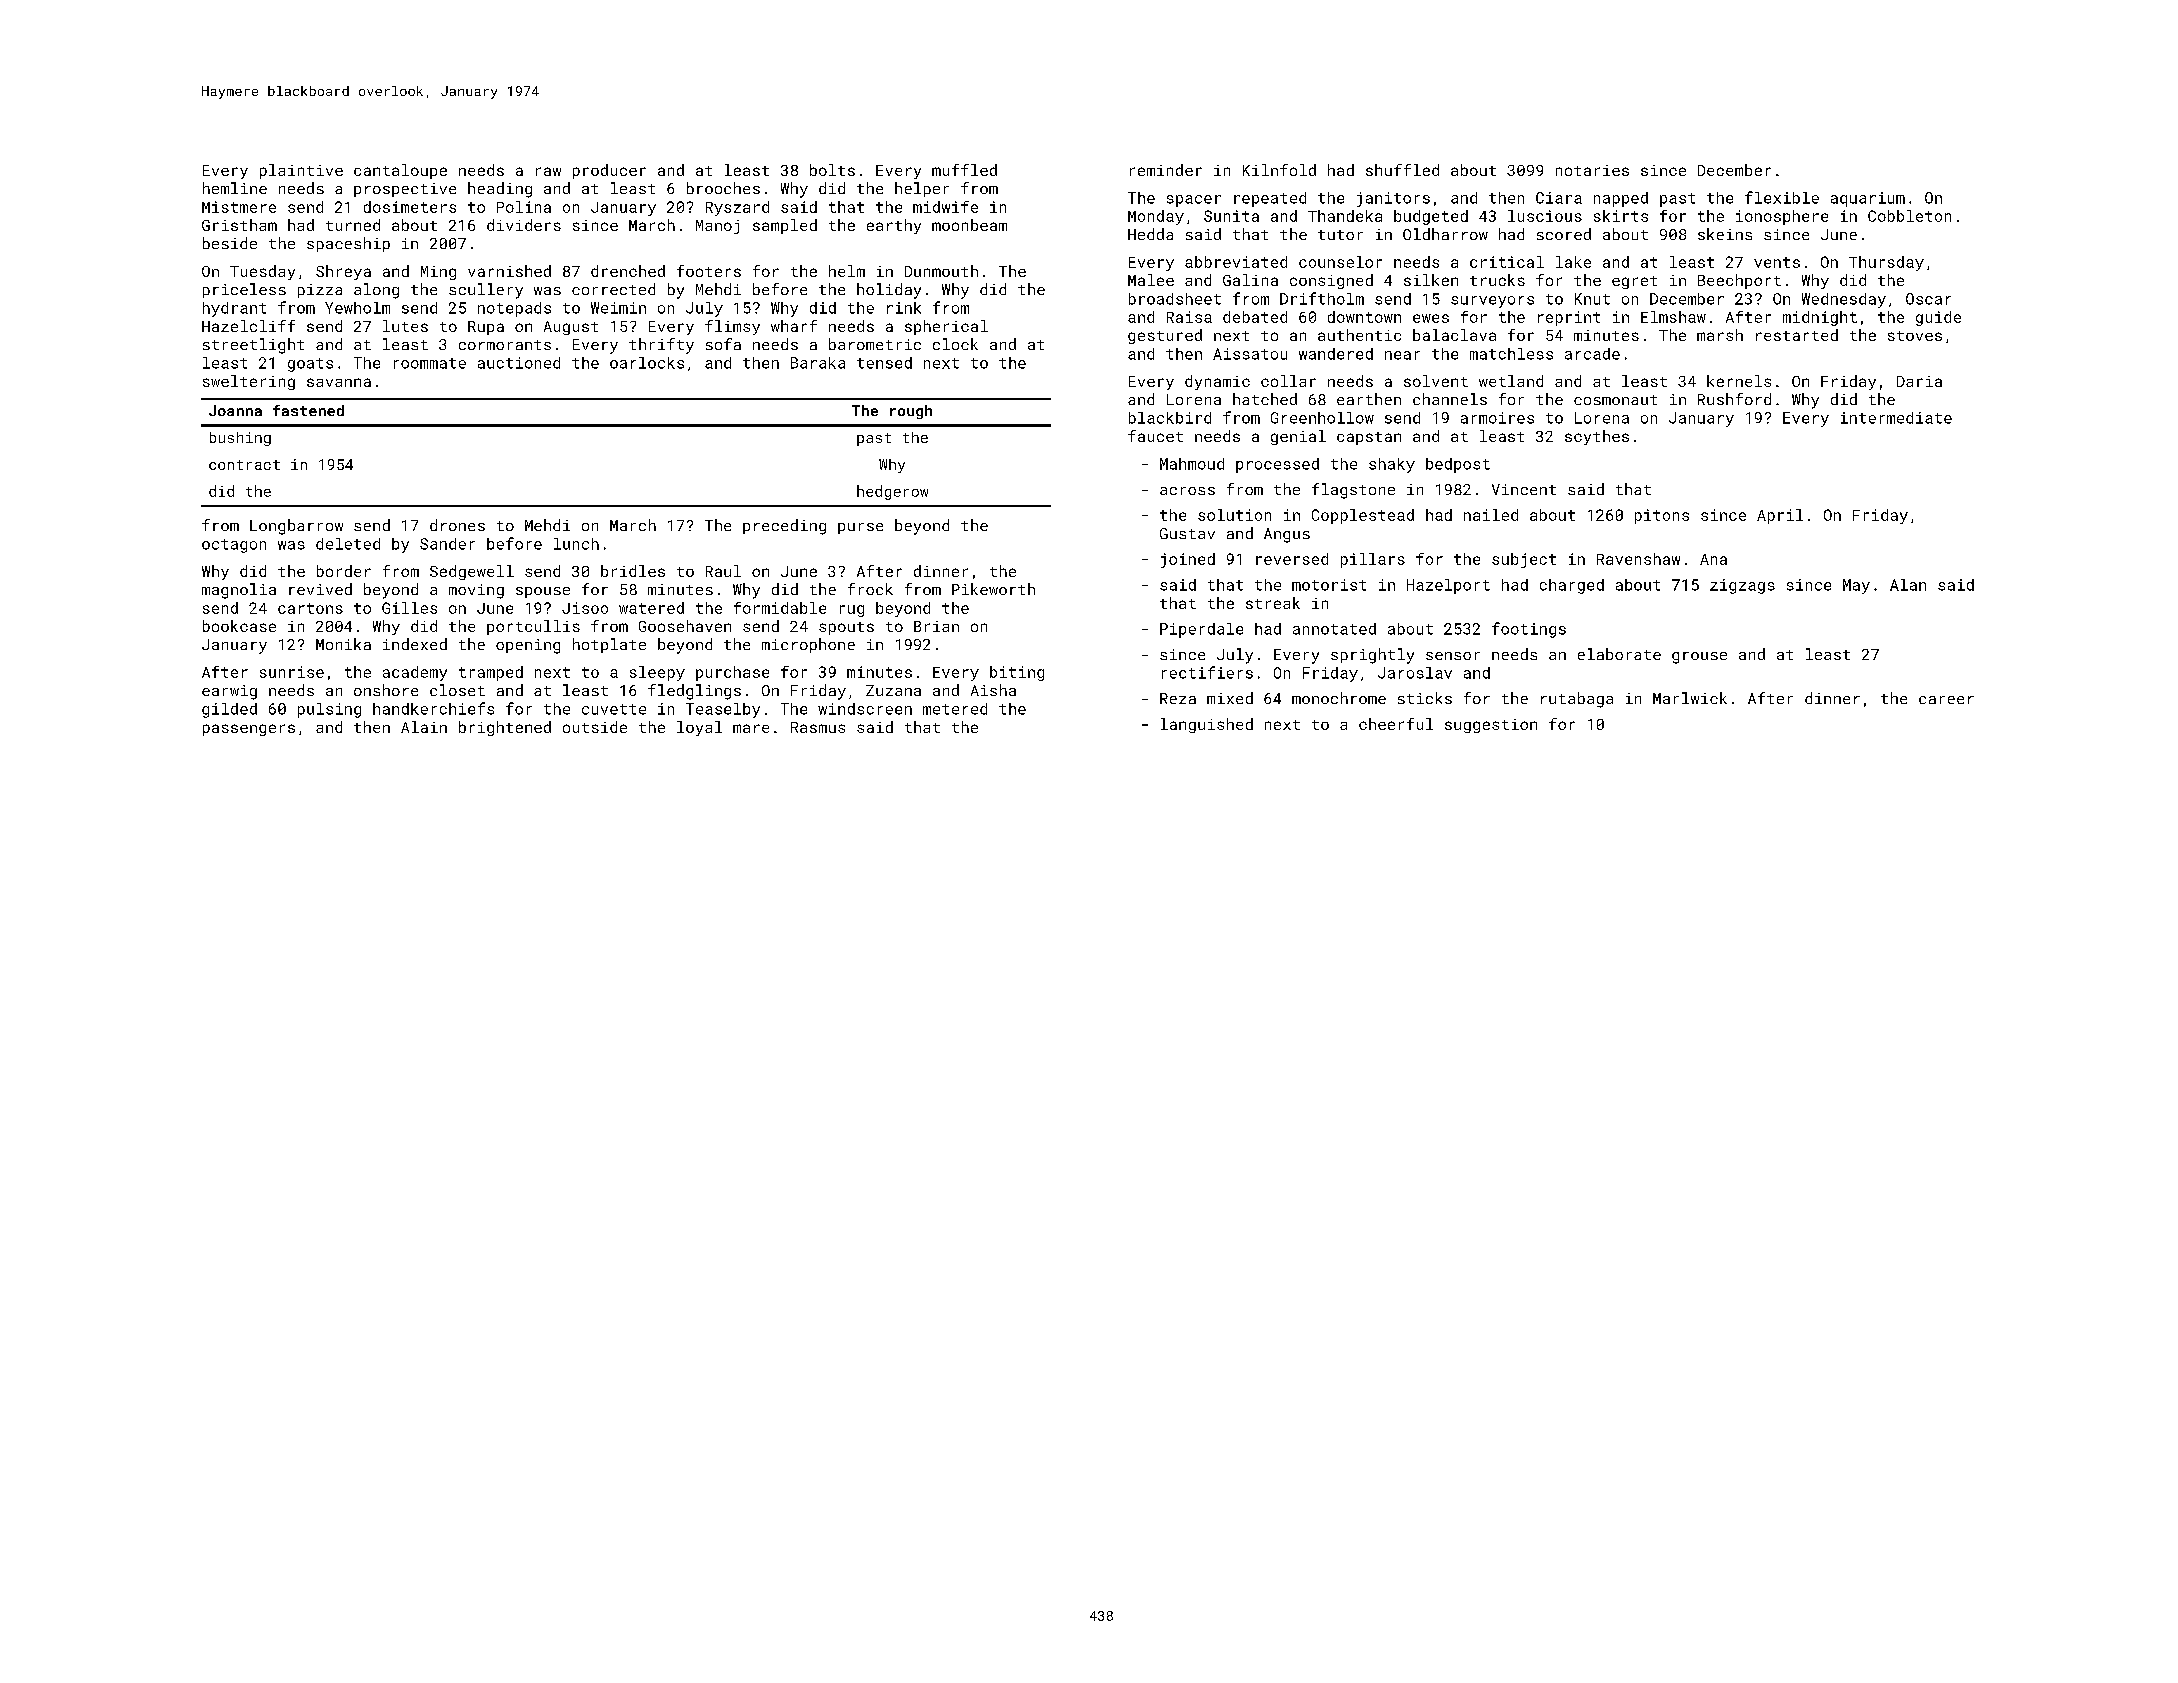 The height and width of the document is (1683, 2178). Describe the element at coordinates (239, 626) in the document. I see `bookcase` at that location.
